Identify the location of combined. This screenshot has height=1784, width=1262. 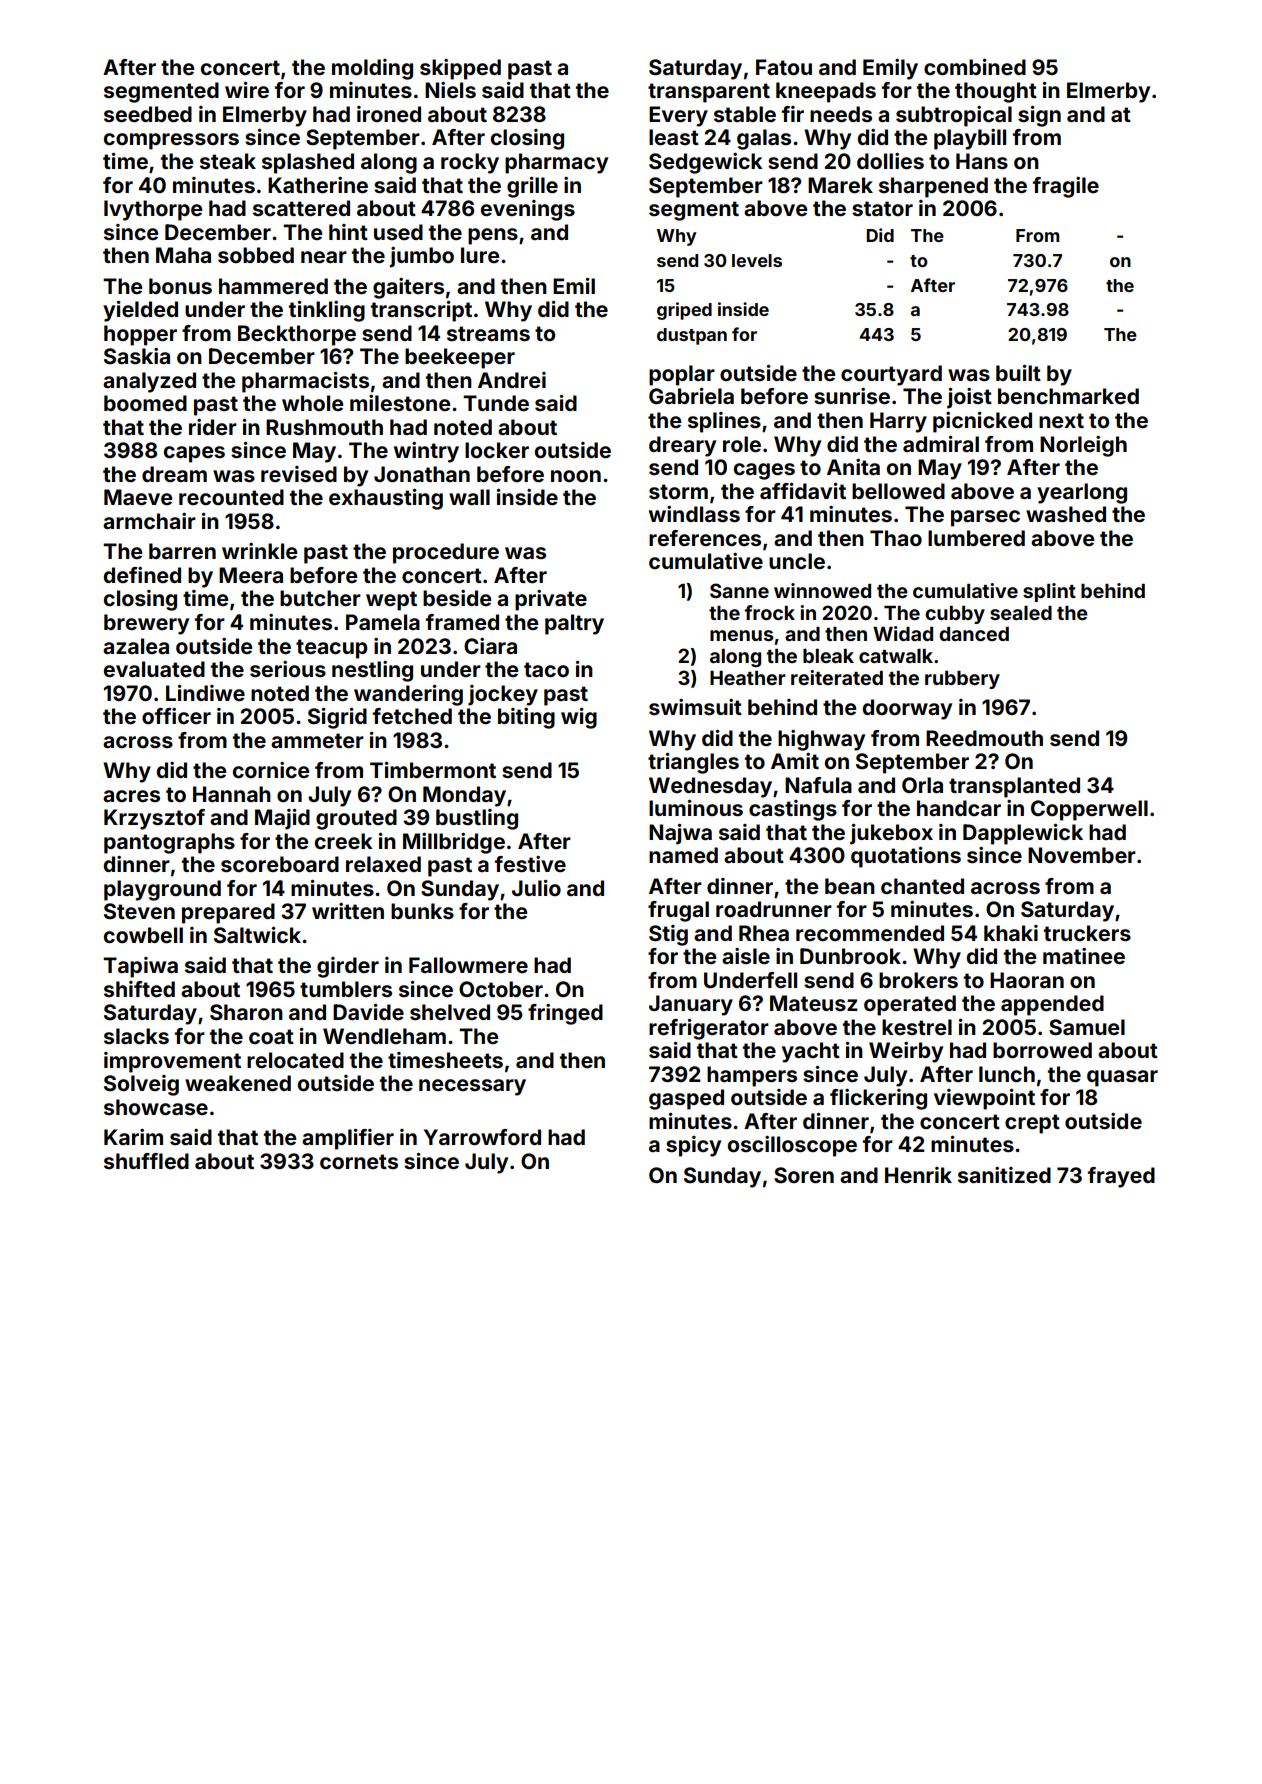
(975, 67).
